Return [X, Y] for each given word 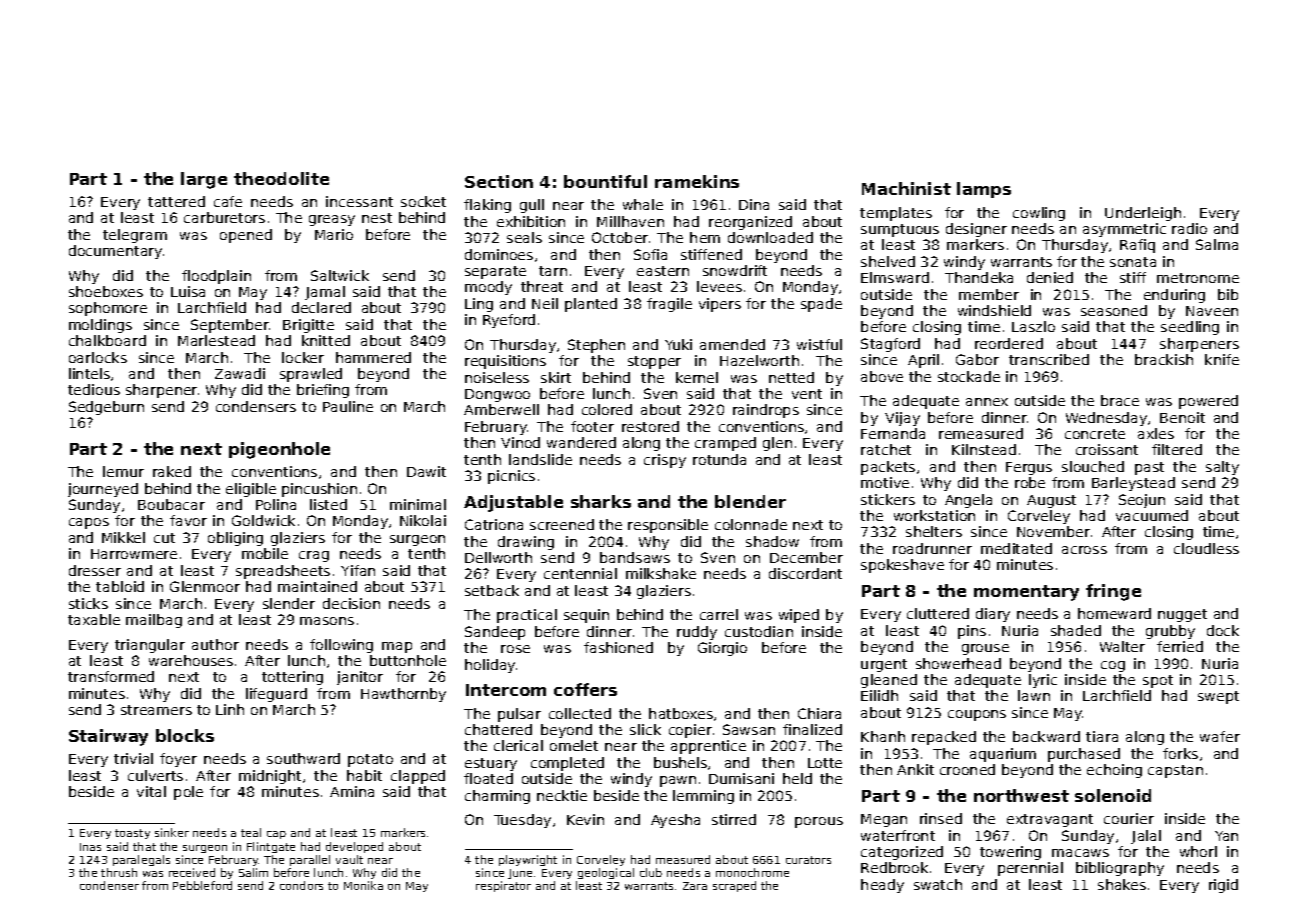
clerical [518, 745]
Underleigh [1143, 214]
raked [172, 471]
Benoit [1182, 417]
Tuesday [522, 821]
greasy [332, 220]
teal [251, 832]
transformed [111, 676]
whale [643, 204]
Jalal [1146, 837]
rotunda [719, 459]
